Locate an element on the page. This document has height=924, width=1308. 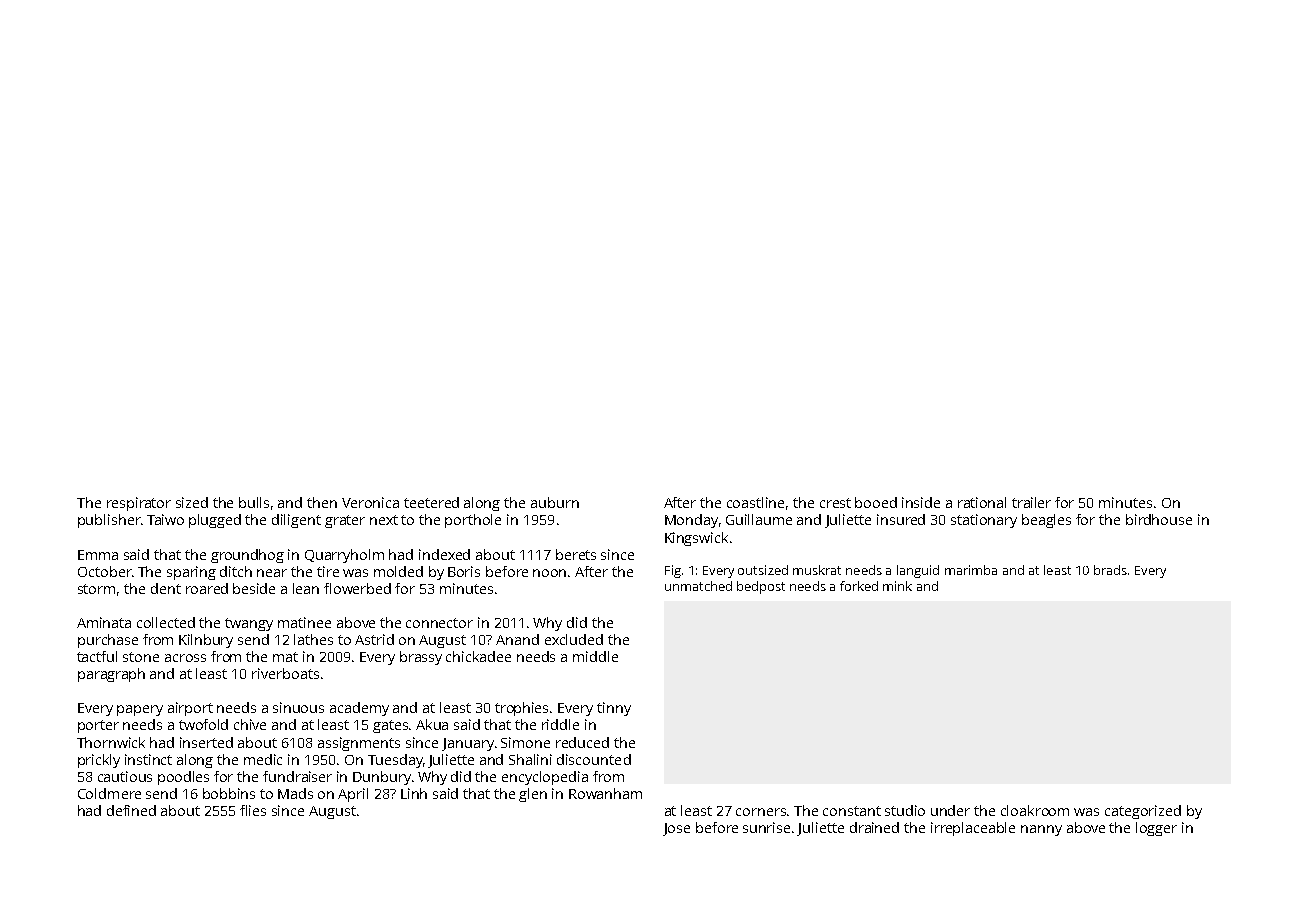
trailer is located at coordinates (1031, 502).
